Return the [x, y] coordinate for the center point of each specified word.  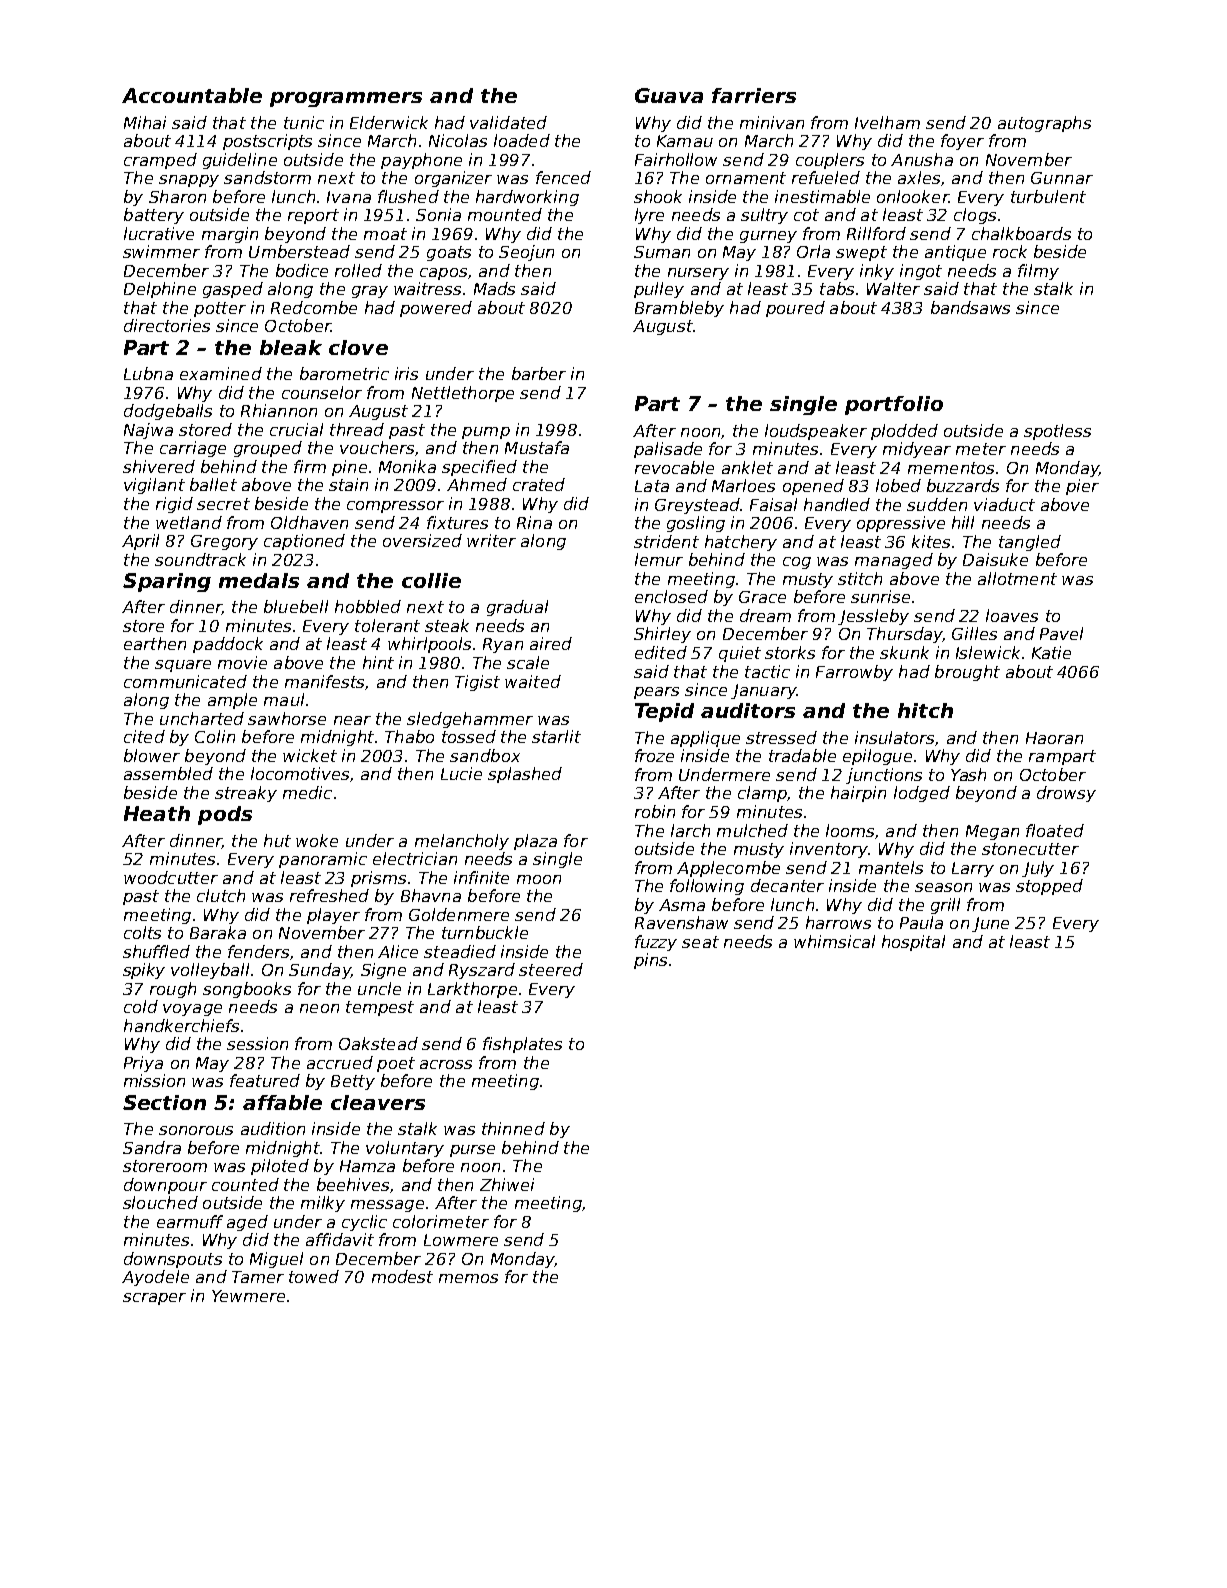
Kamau [685, 141]
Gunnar [1062, 178]
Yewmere [248, 1296]
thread [357, 429]
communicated [185, 681]
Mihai [145, 122]
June [990, 924]
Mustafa [537, 447]
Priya [143, 1064]
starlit [556, 736]
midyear [917, 450]
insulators [894, 737]
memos [468, 1278]
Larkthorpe [472, 990]
